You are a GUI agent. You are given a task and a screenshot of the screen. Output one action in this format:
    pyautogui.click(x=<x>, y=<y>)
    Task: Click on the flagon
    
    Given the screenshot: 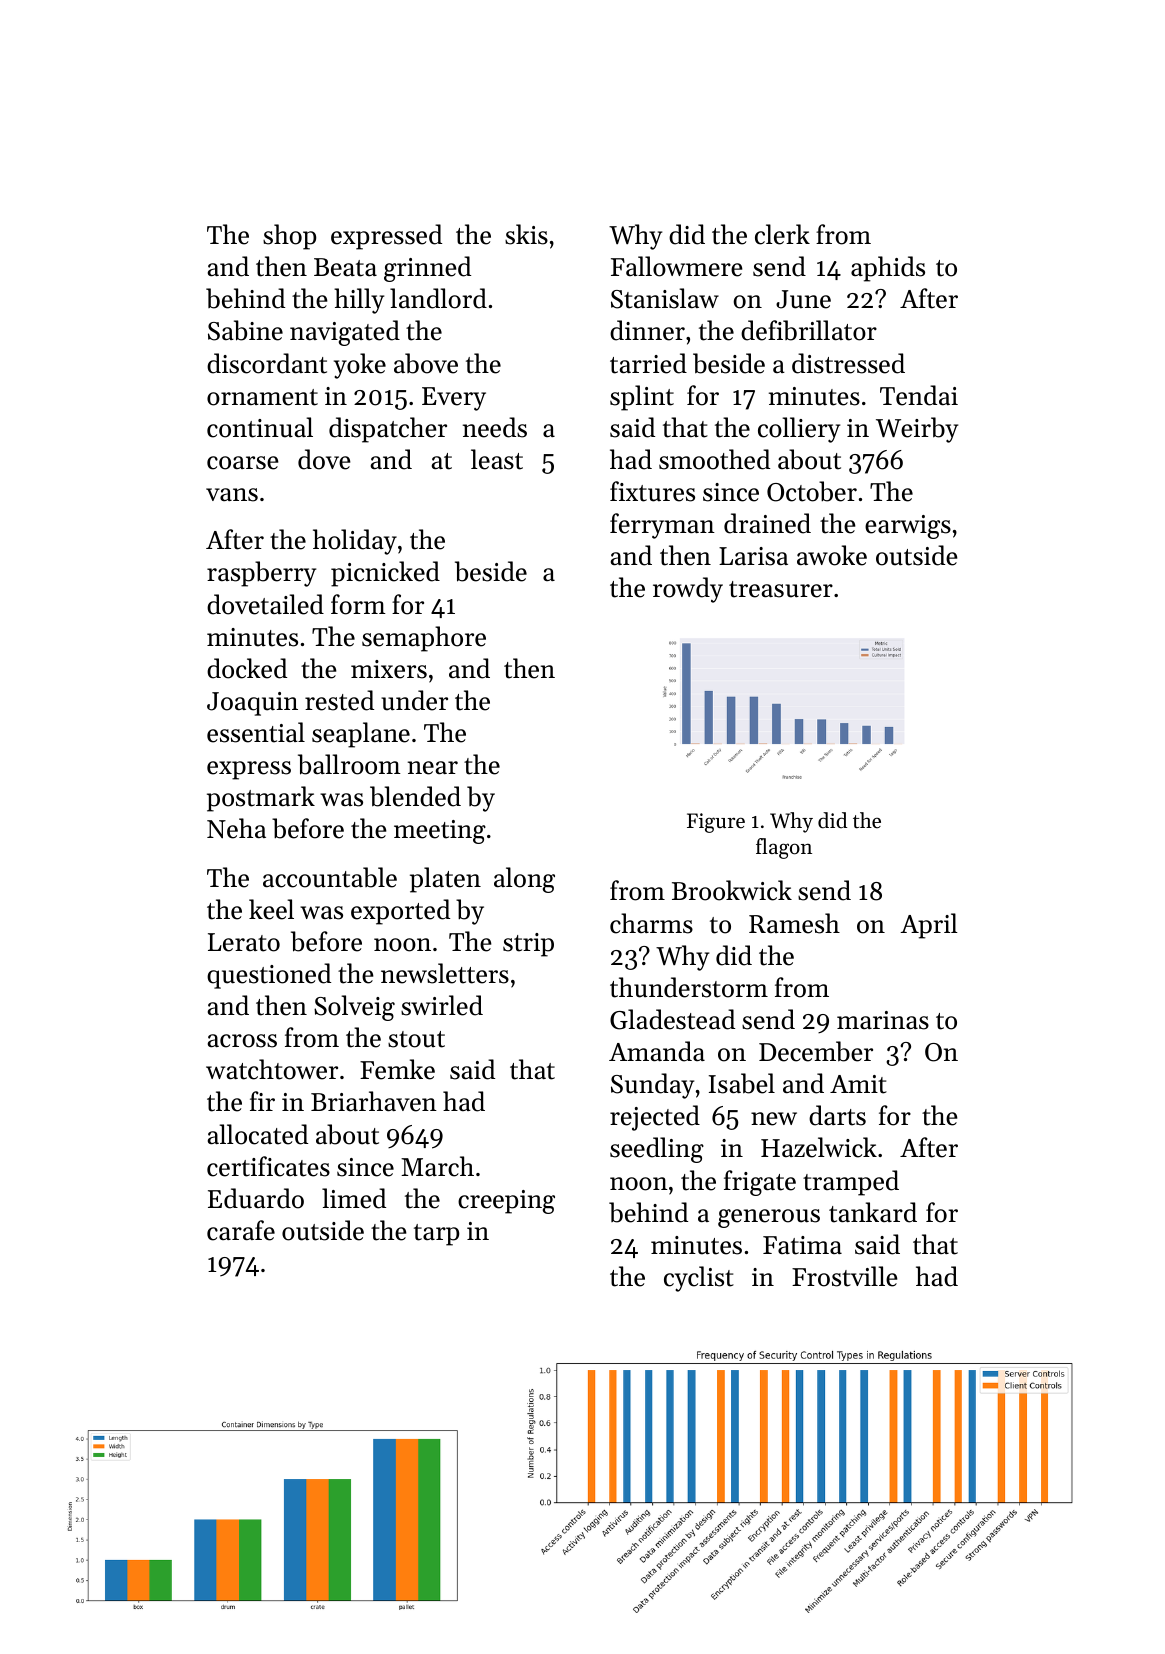 What is the action you would take?
    pyautogui.click(x=784, y=848)
